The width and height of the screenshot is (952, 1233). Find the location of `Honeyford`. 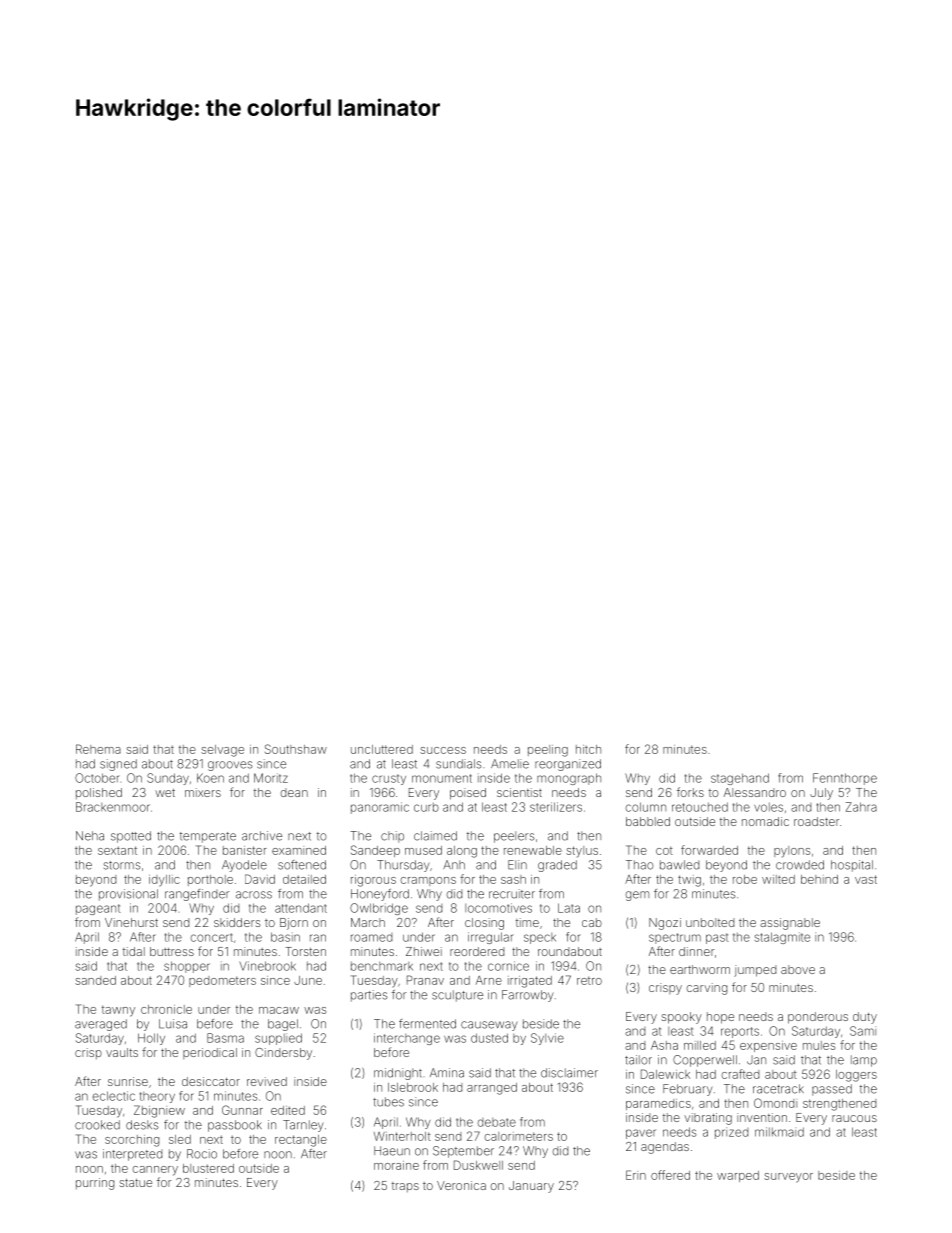

Honeyford is located at coordinates (380, 895).
